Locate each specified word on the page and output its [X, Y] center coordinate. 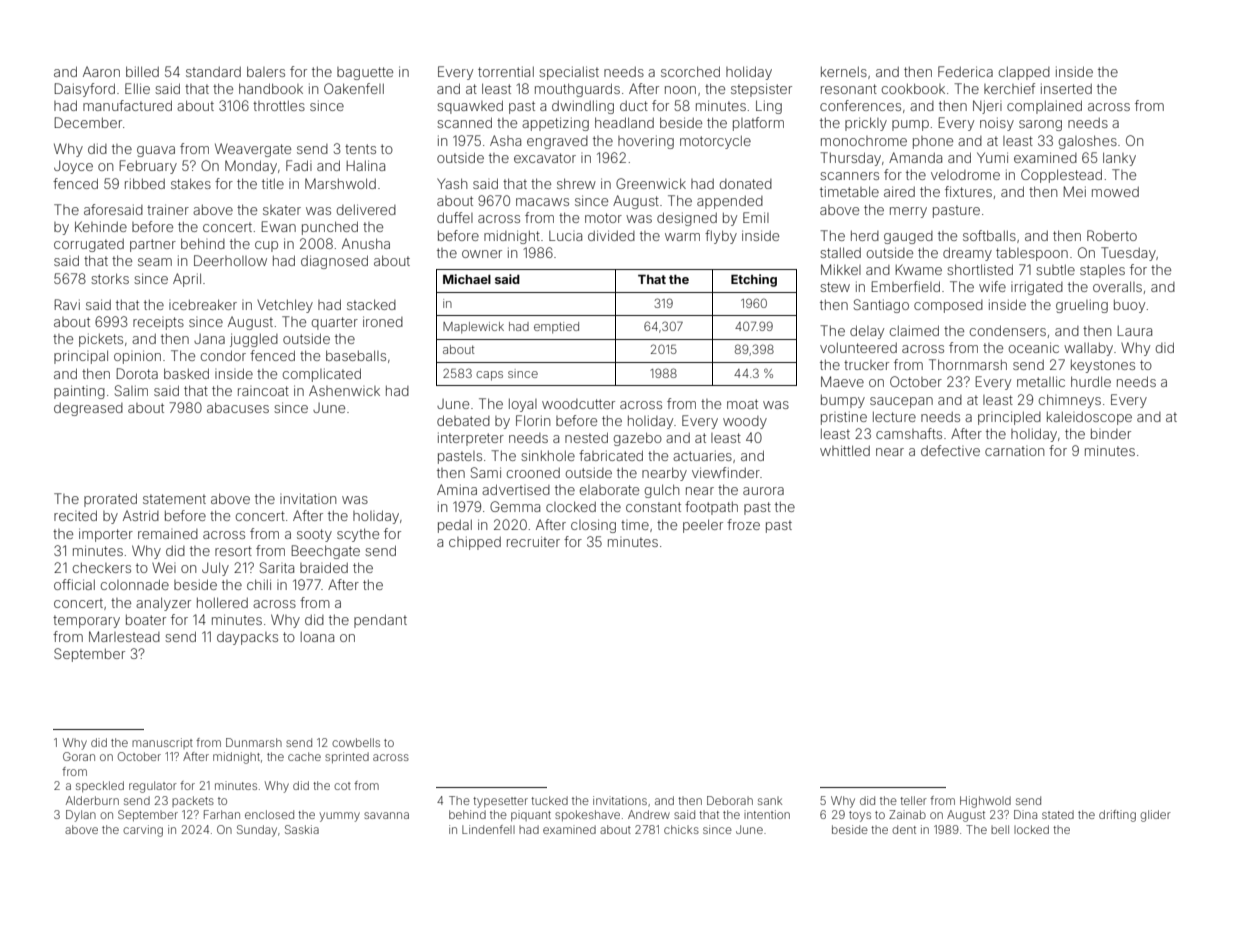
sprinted [347, 757]
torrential [506, 71]
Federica [965, 71]
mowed [1115, 192]
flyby [721, 237]
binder [1111, 433]
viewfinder [726, 472]
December [88, 122]
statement [174, 499]
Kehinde [101, 226]
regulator [153, 787]
